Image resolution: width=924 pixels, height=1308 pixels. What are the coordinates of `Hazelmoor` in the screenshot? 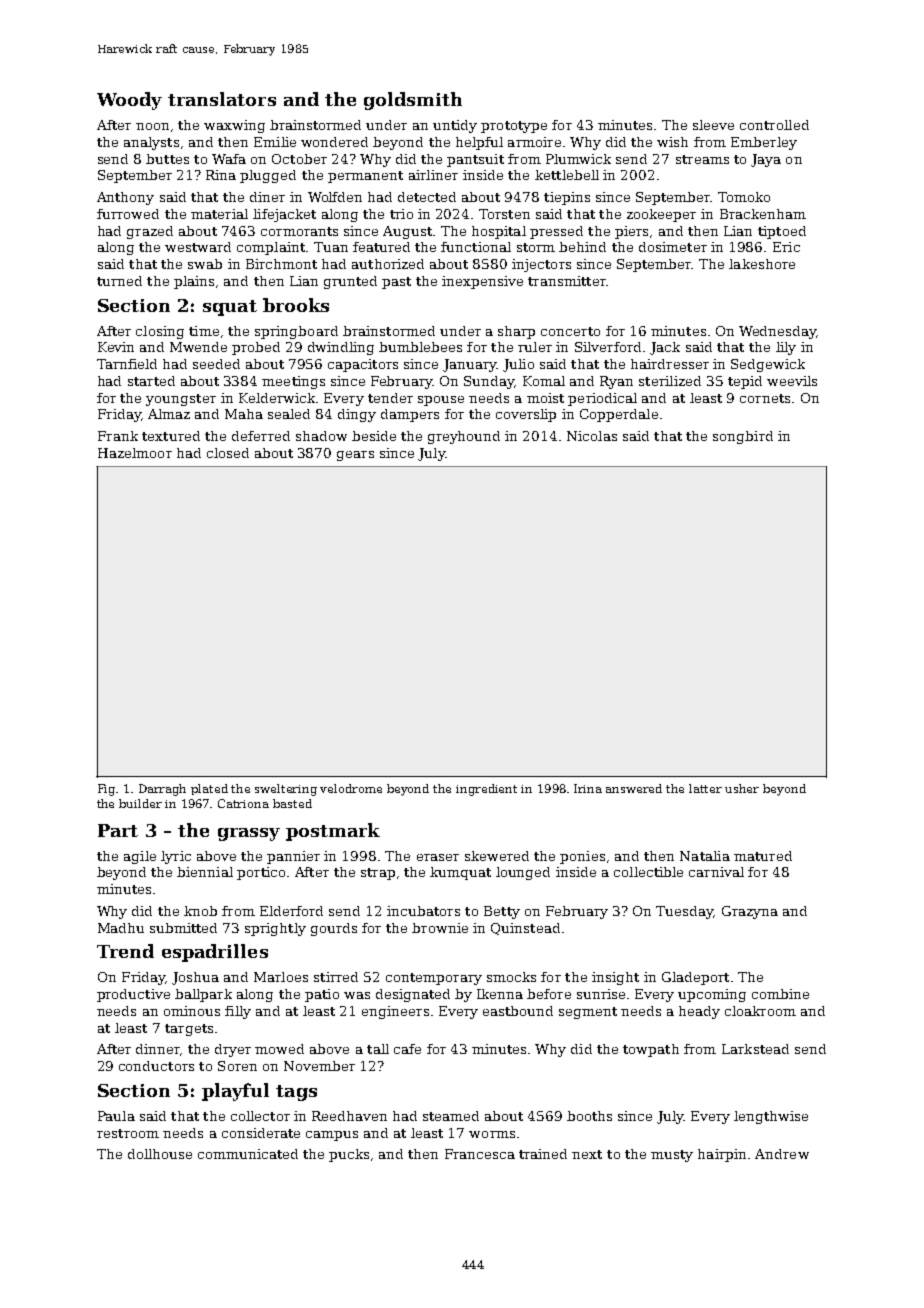 It's located at (135, 453).
